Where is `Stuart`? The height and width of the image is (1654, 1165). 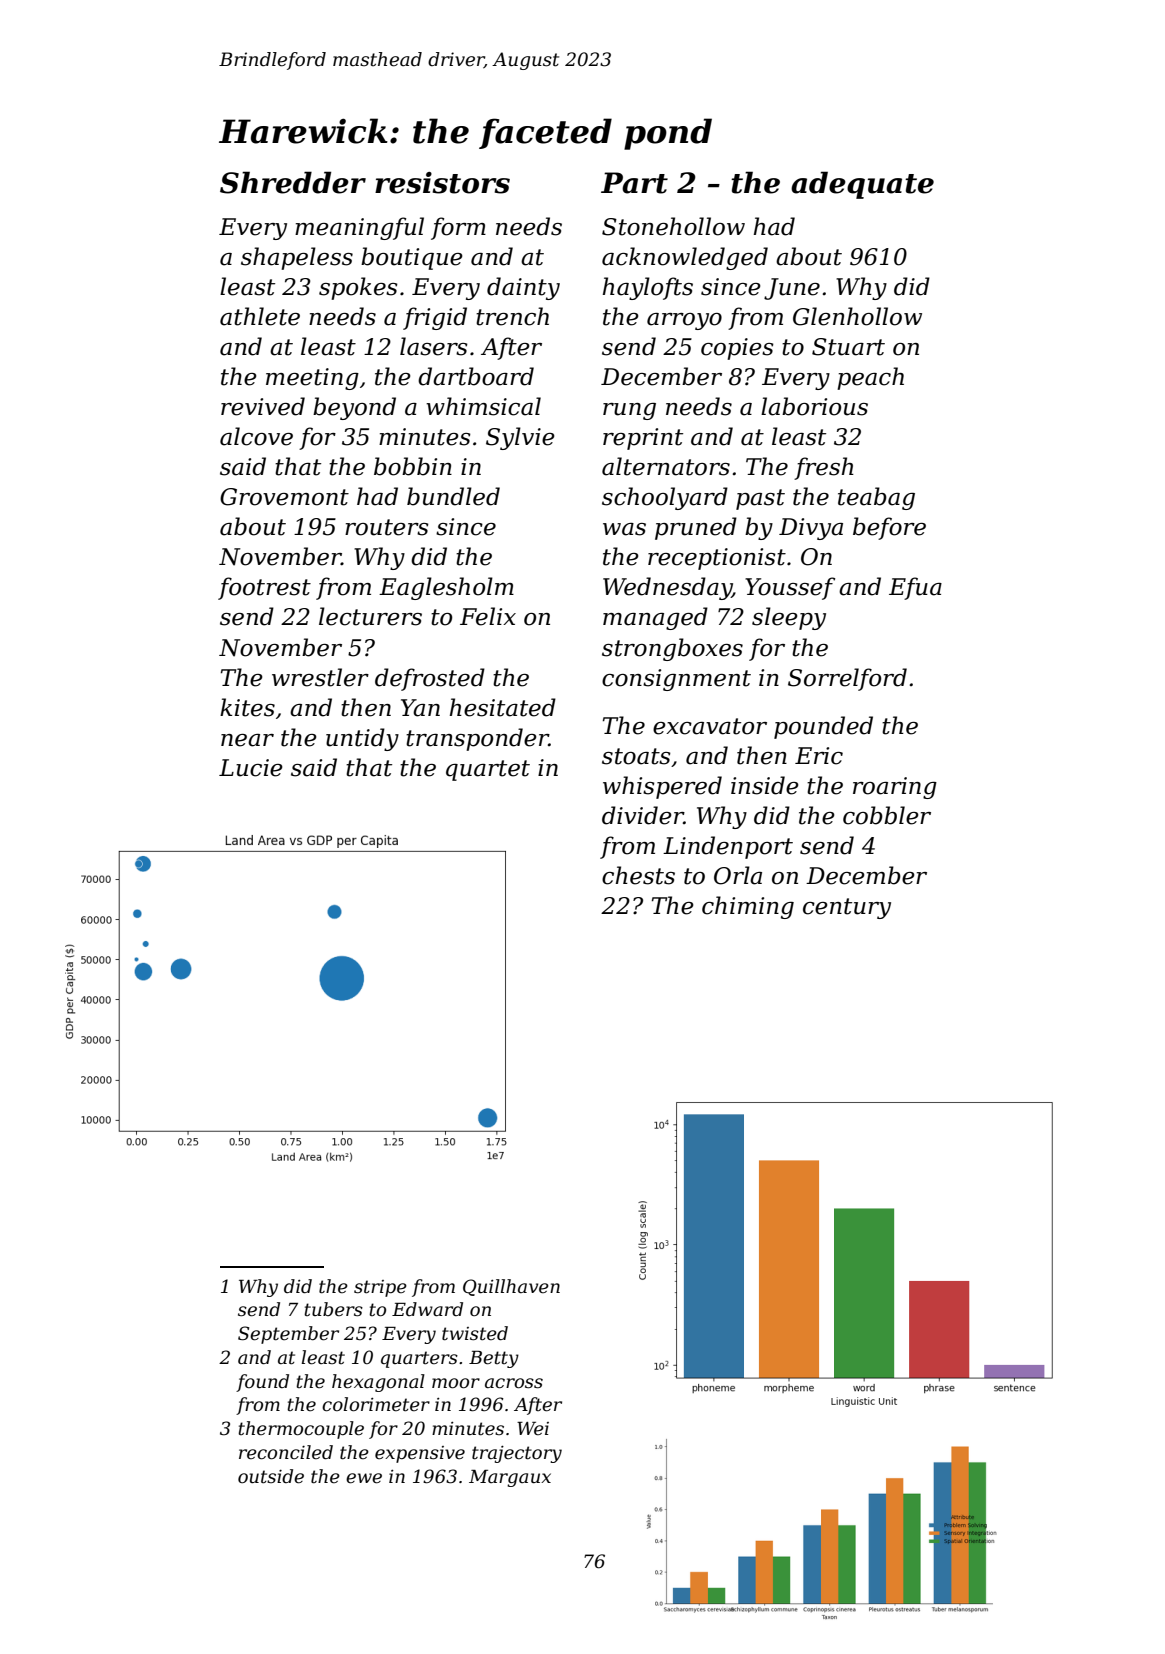 Stuart is located at coordinates (848, 347).
